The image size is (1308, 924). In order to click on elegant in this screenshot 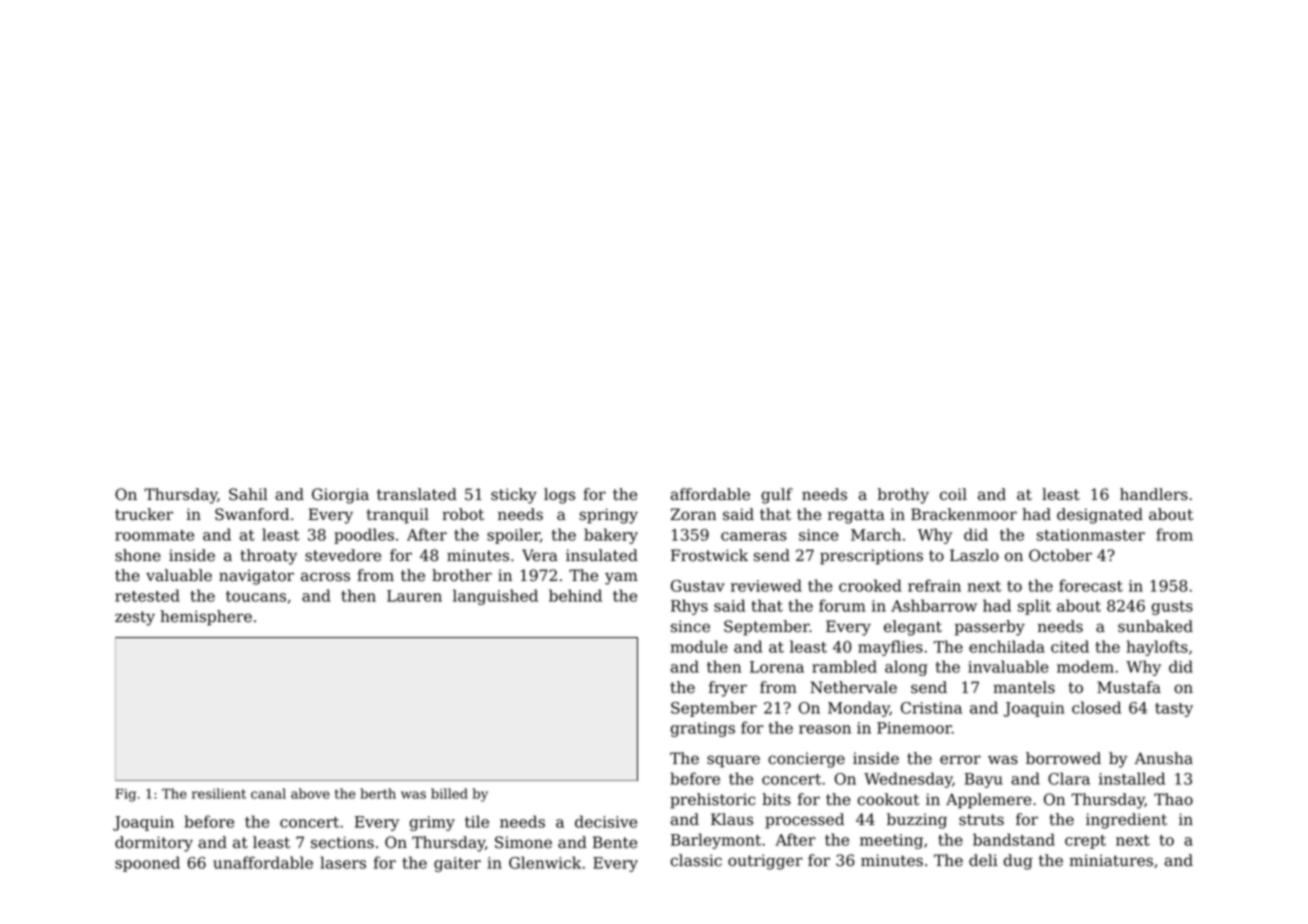, I will do `click(913, 628)`.
